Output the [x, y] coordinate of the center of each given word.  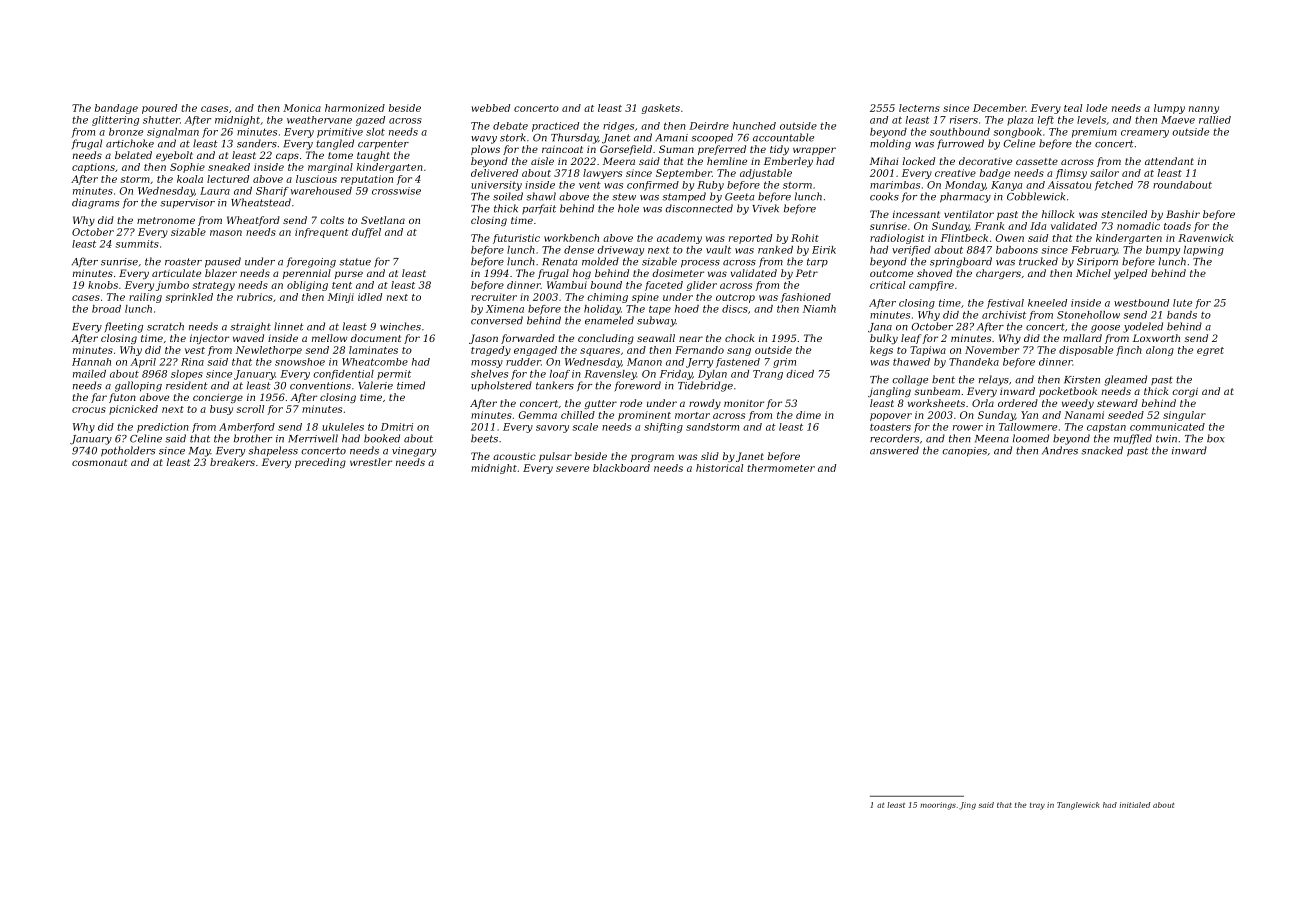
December [999, 108]
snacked [1102, 450]
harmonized [355, 108]
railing [145, 298]
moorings [938, 806]
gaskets [661, 109]
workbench [571, 238]
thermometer [781, 468]
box [1216, 438]
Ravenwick [1206, 238]
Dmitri [397, 427]
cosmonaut [99, 462]
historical [719, 468]
